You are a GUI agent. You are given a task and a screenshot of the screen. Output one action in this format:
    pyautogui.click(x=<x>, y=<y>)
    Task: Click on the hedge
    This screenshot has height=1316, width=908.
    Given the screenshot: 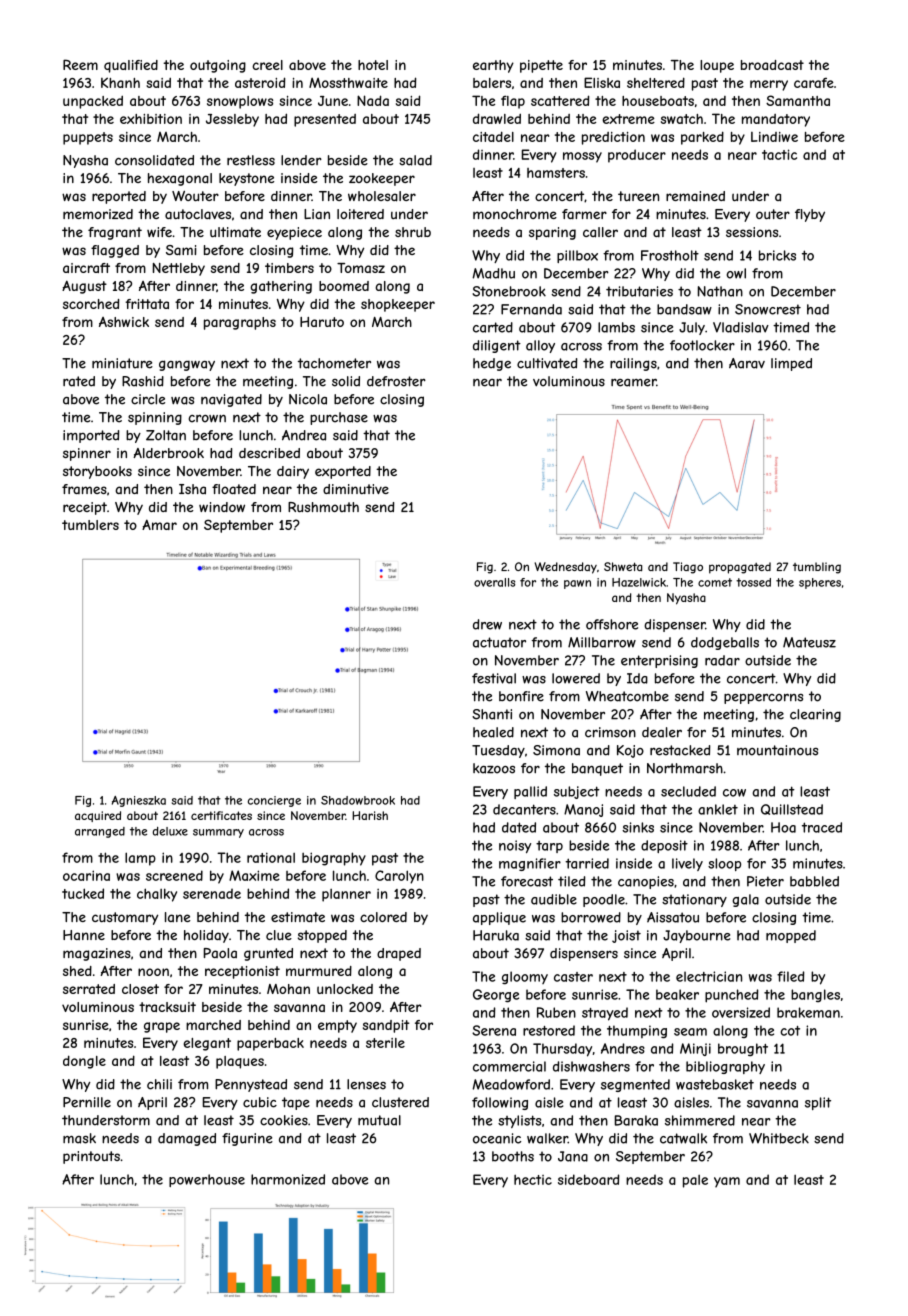 What is the action you would take?
    pyautogui.click(x=492, y=364)
